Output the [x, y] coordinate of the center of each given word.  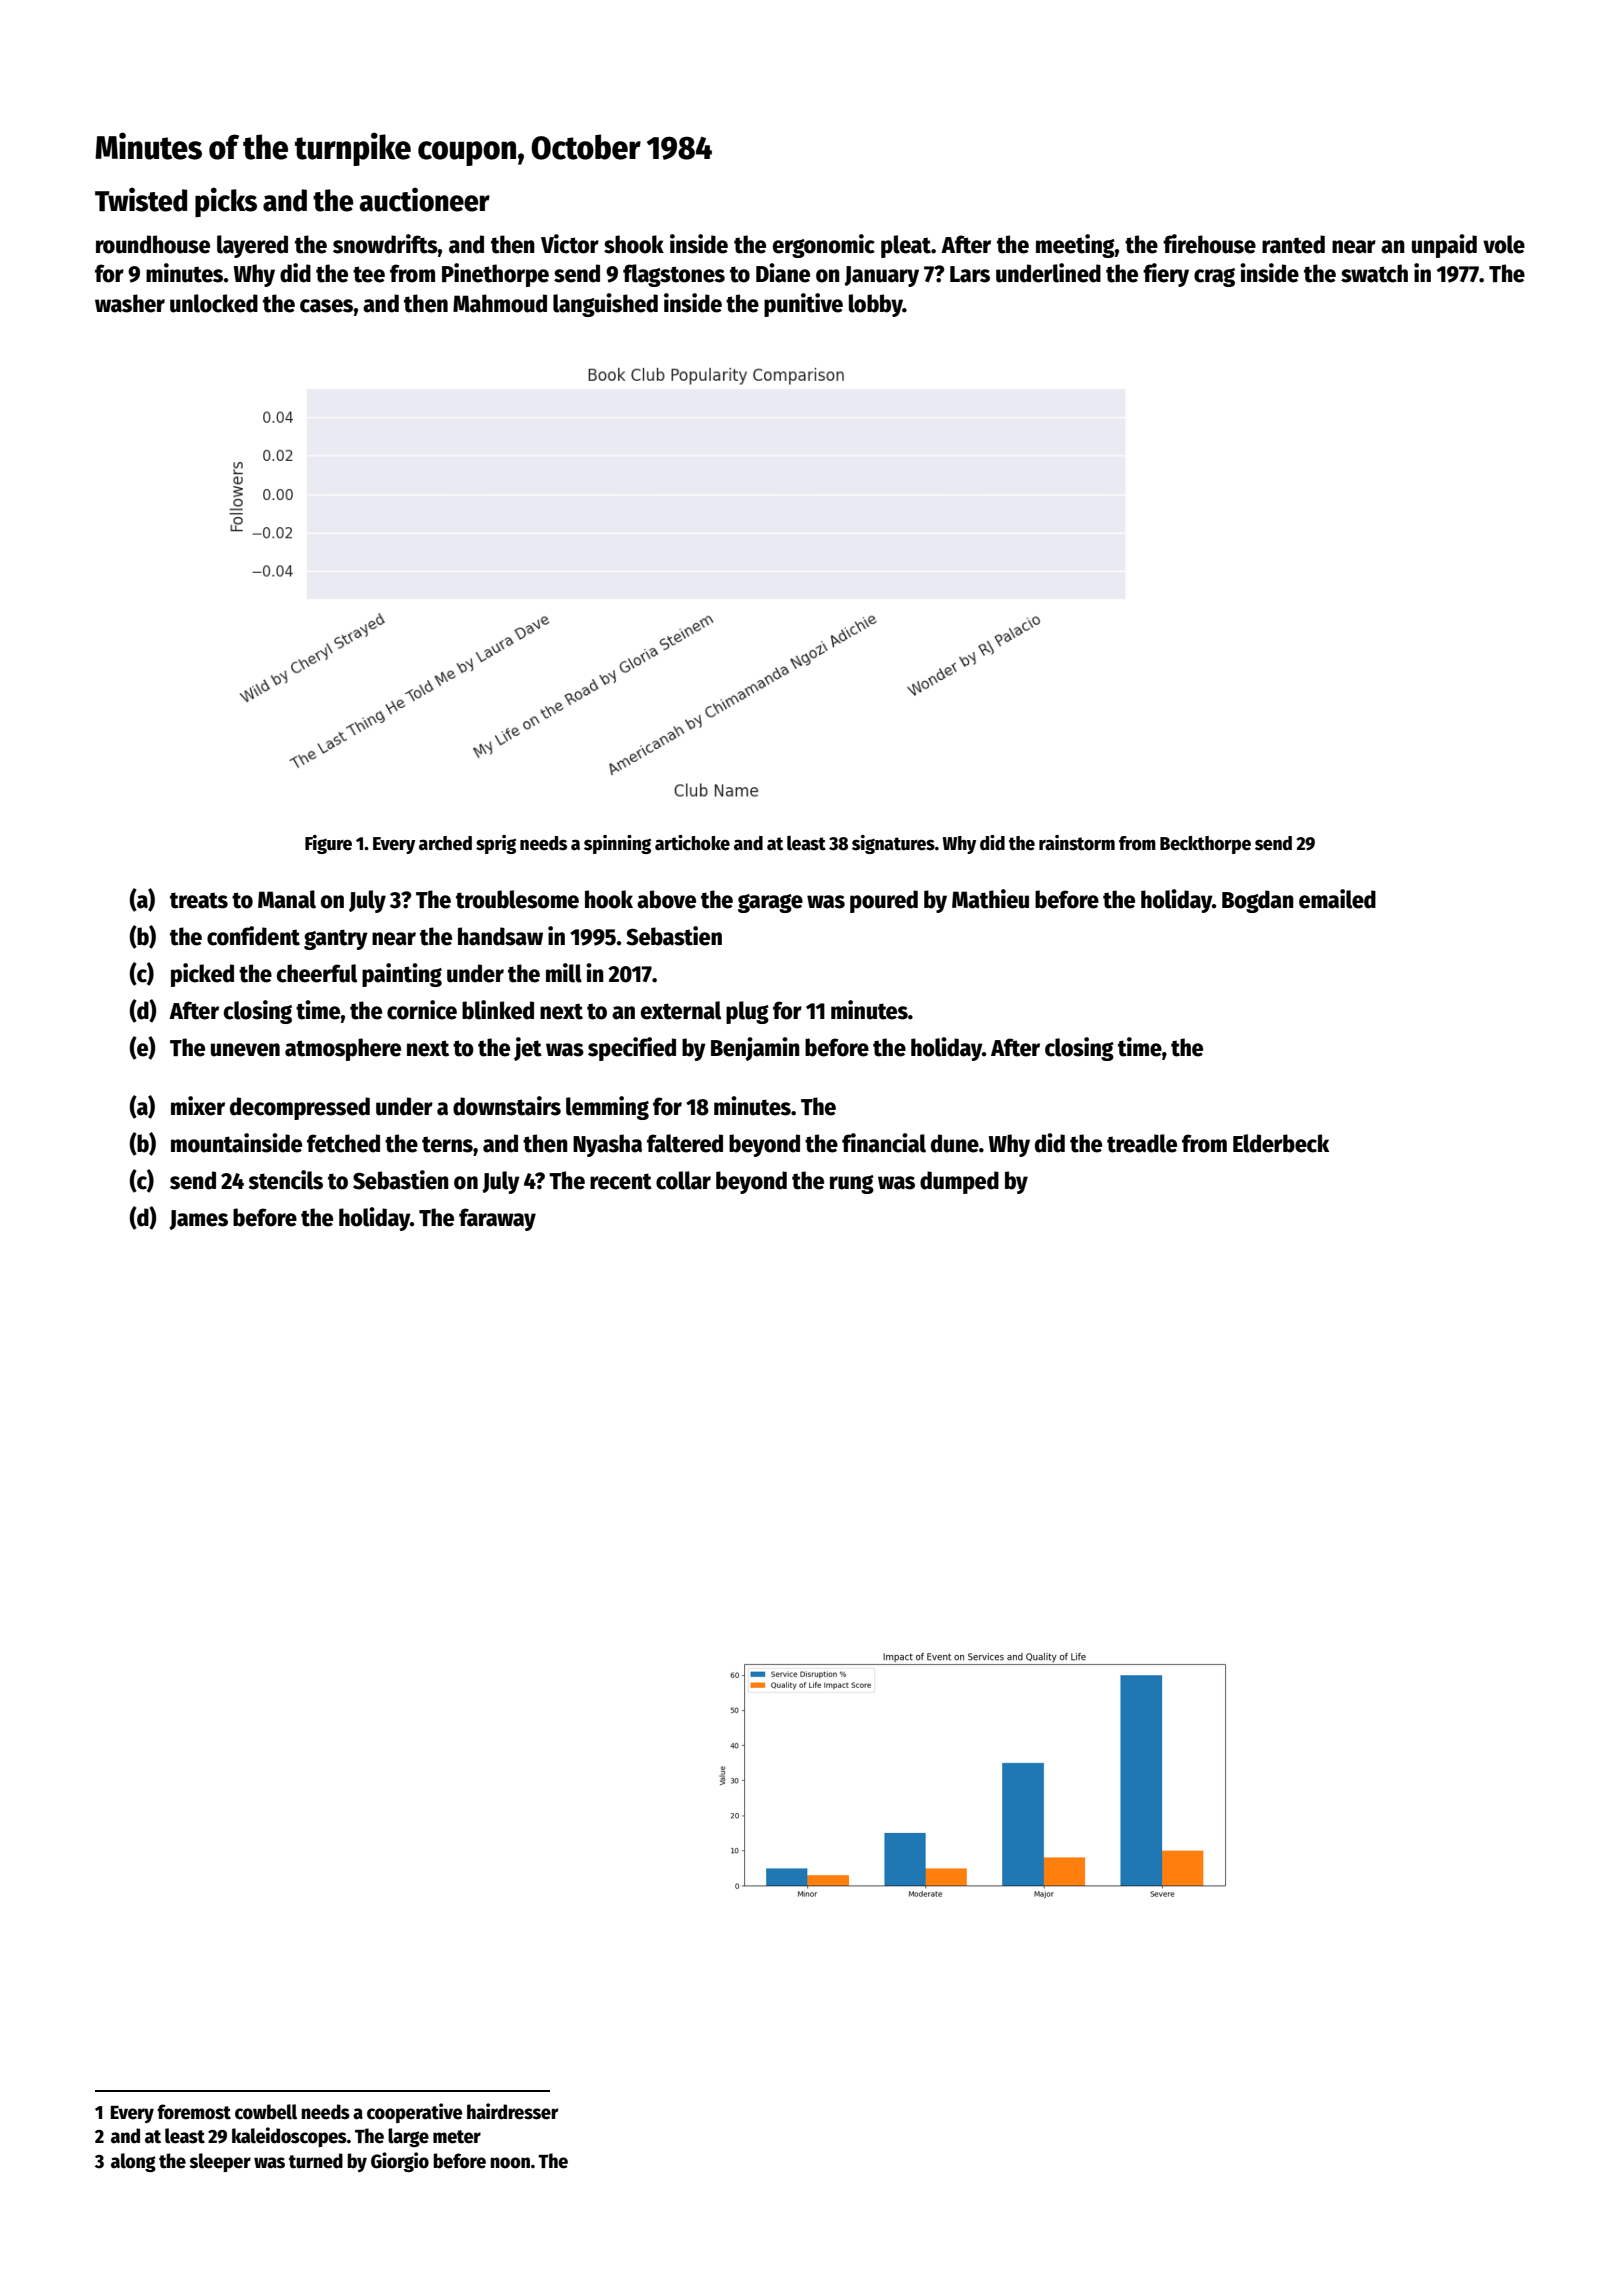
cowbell [266, 2112]
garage [770, 903]
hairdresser [512, 2111]
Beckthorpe [1205, 845]
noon [510, 2163]
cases [326, 306]
